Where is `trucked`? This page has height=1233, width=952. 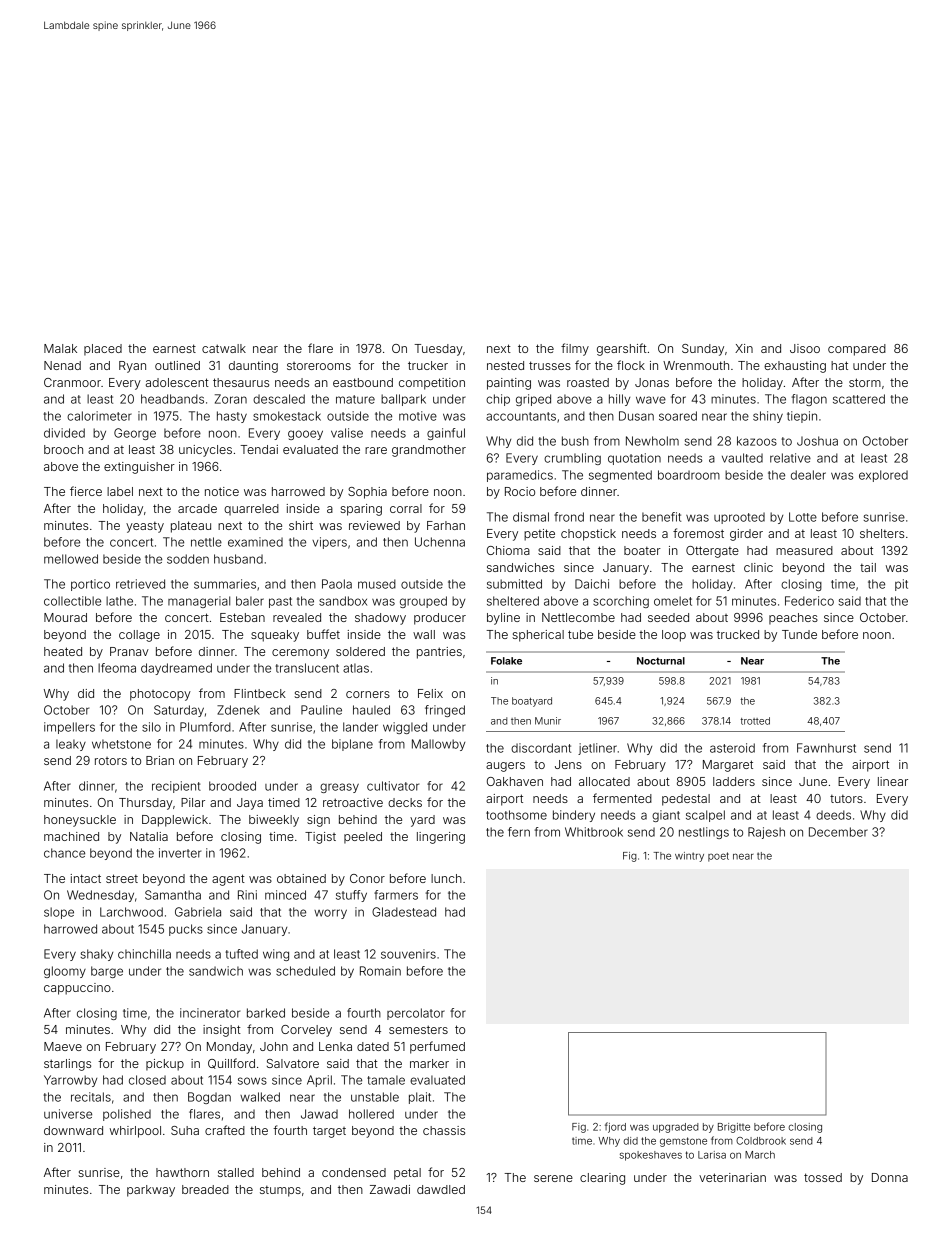
trucked is located at coordinates (738, 634).
